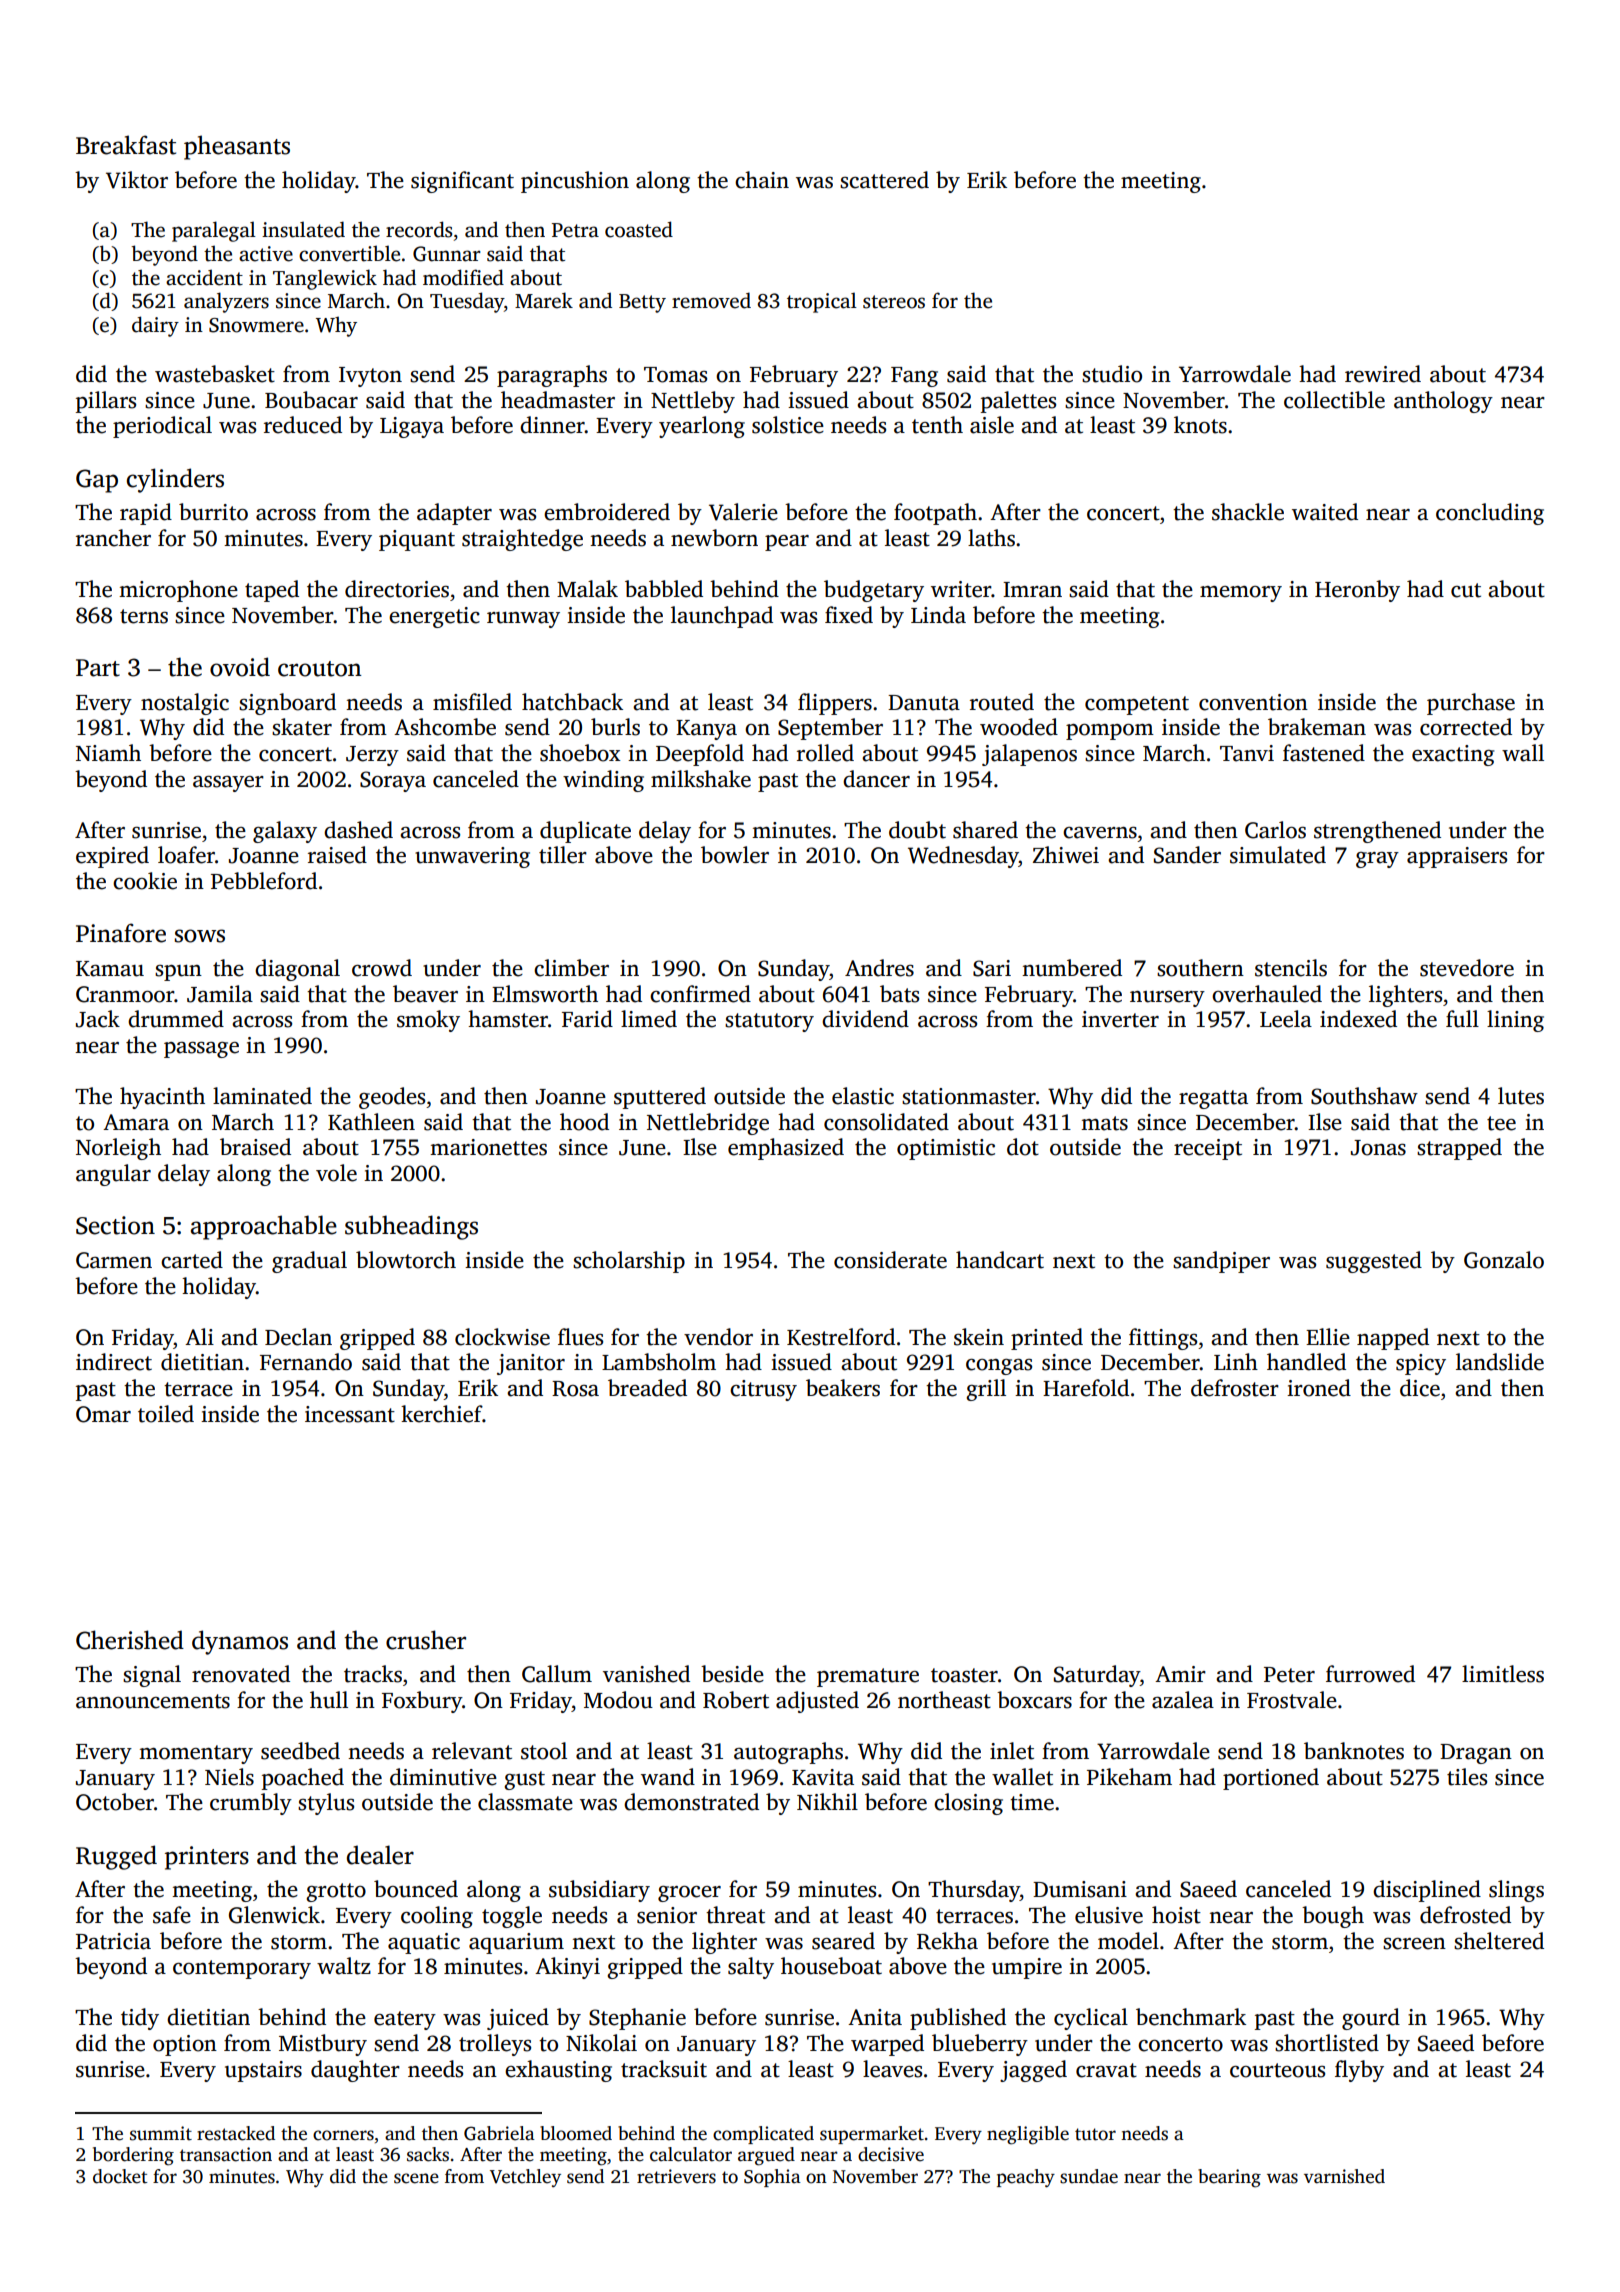 This screenshot has height=2292, width=1620. What do you see at coordinates (676, 2176) in the screenshot?
I see `retrievers` at bounding box center [676, 2176].
